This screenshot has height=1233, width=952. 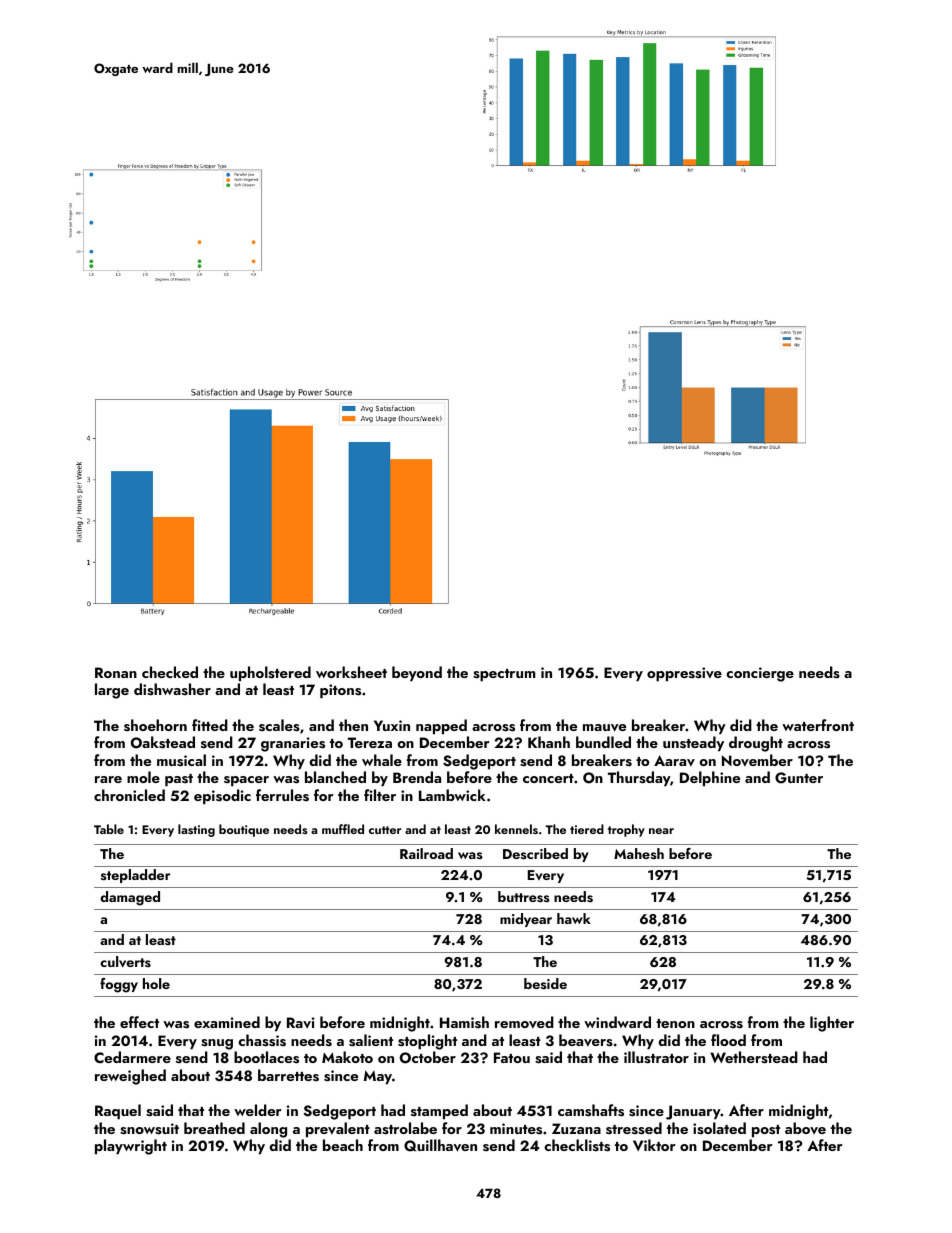 I want to click on Ronan, so click(x=116, y=672).
